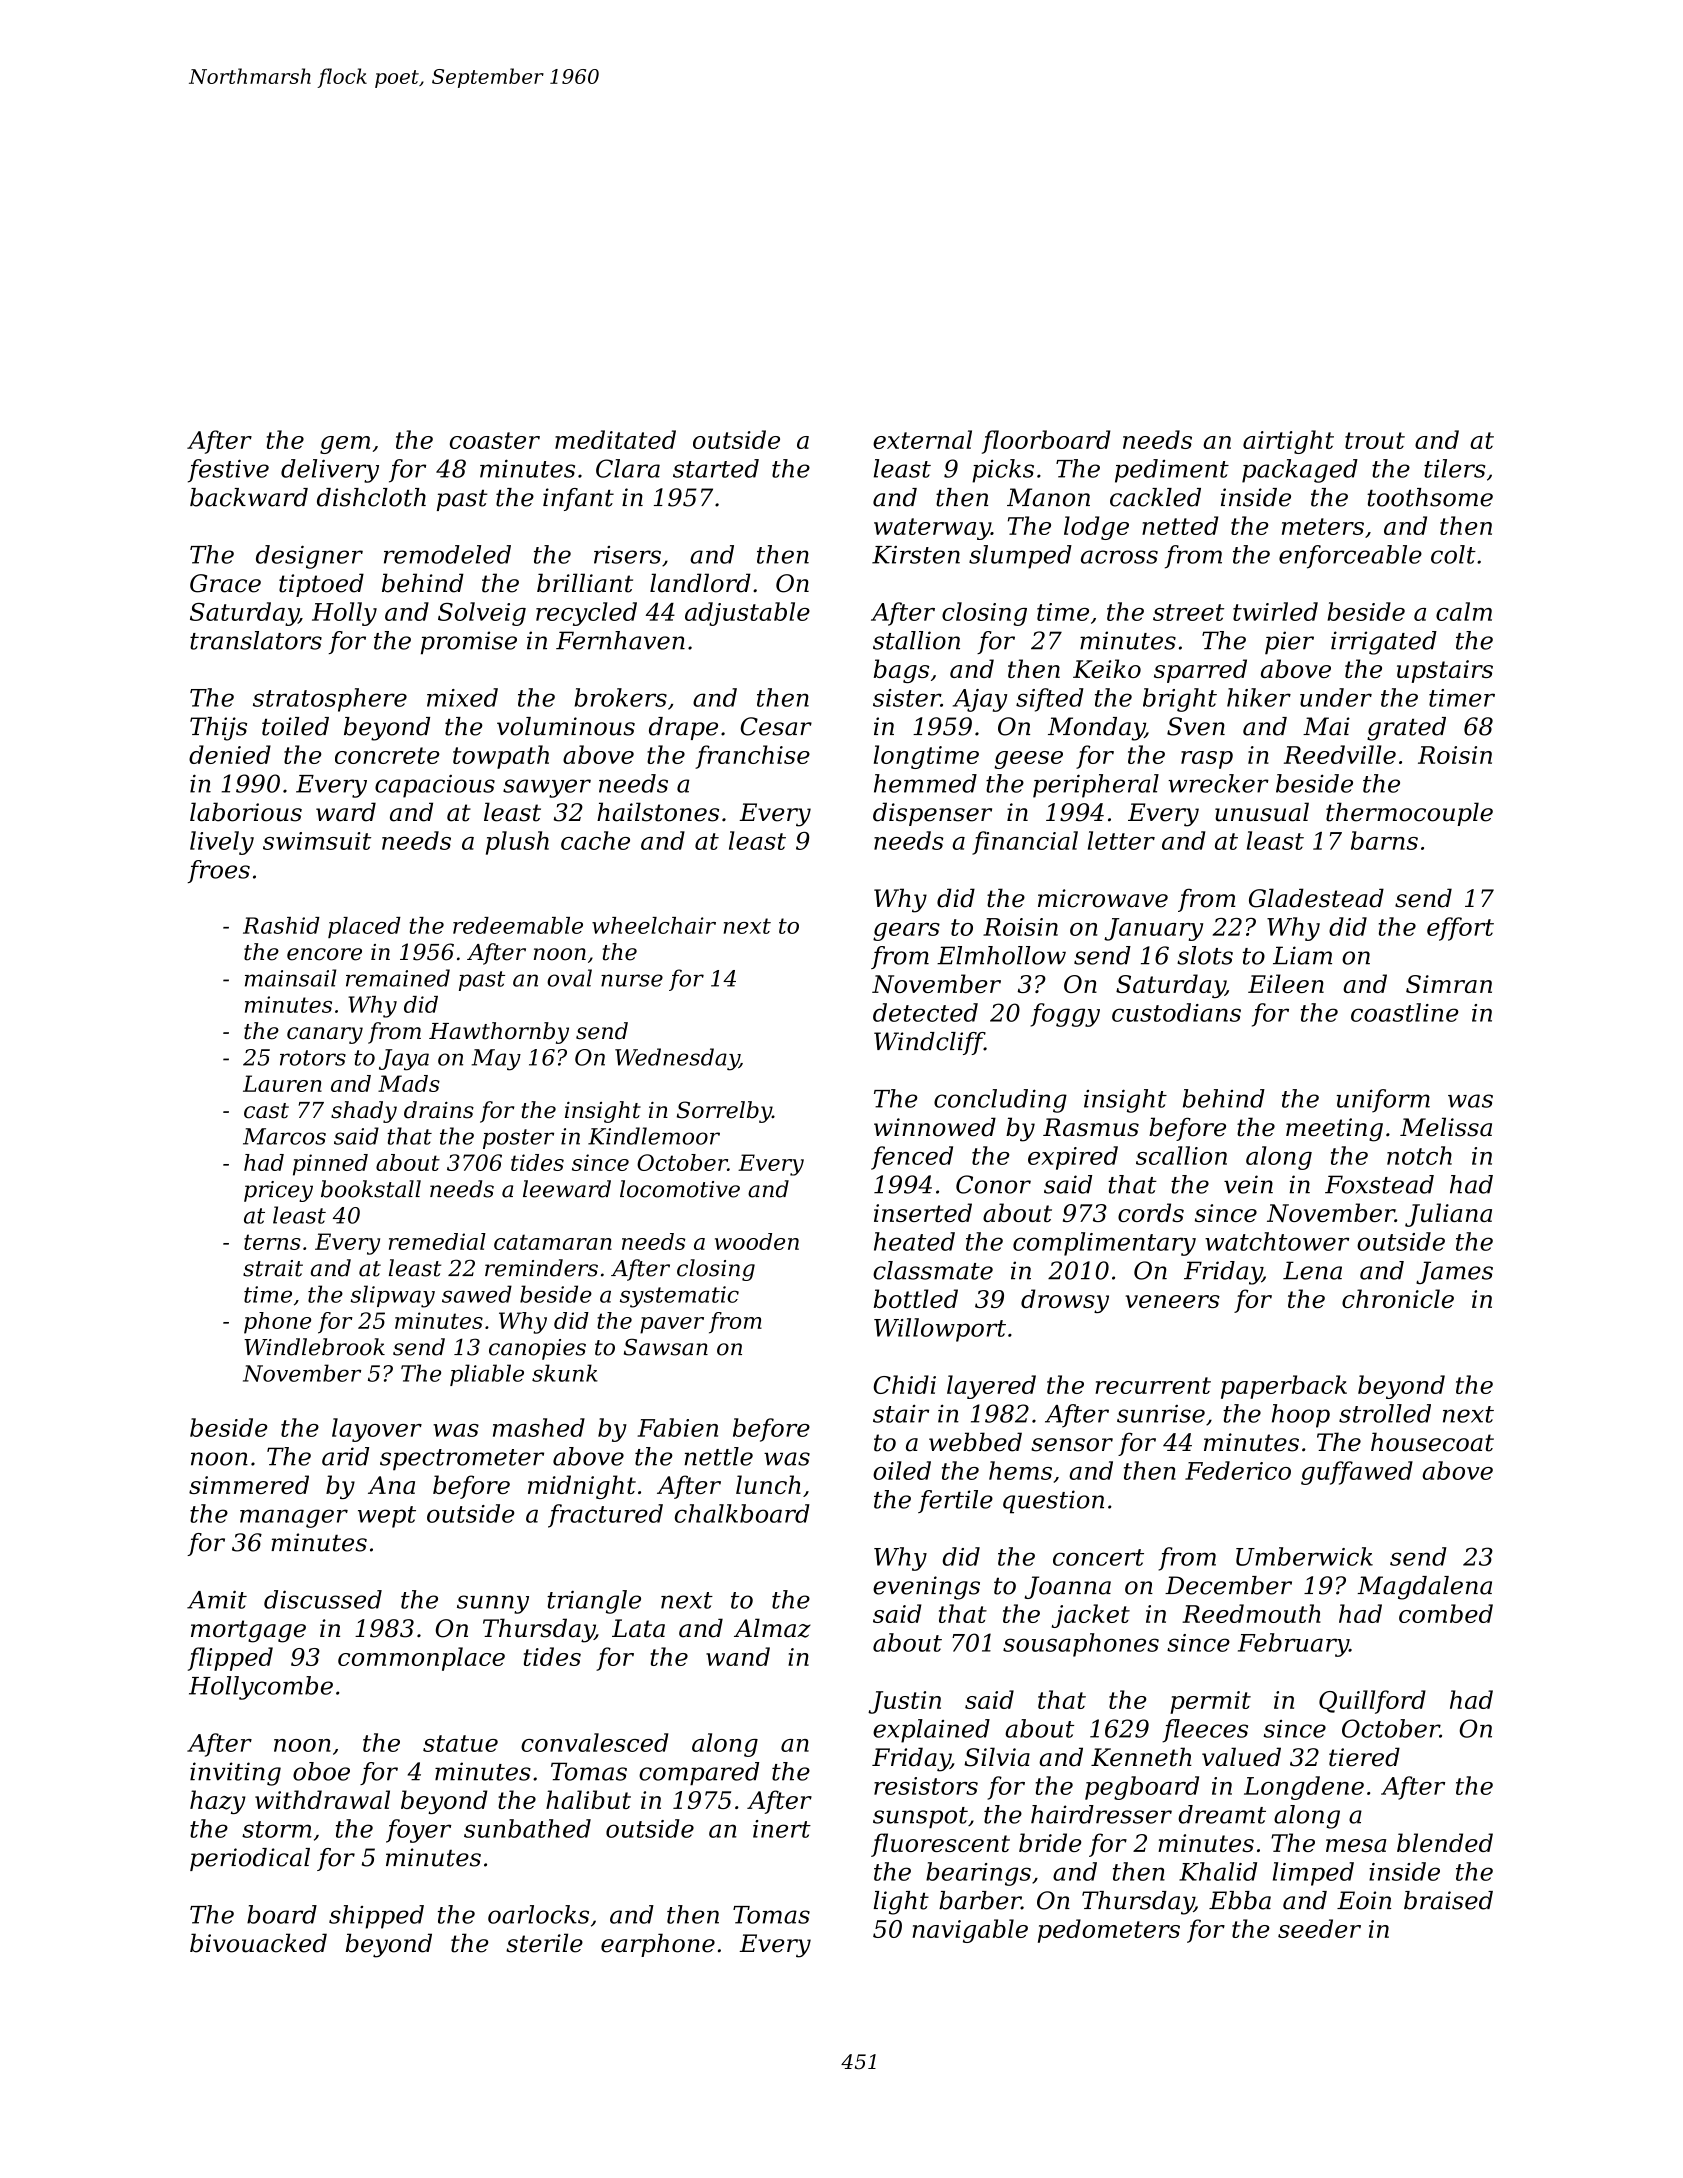 This screenshot has height=2178, width=1683. What do you see at coordinates (1432, 1442) in the screenshot?
I see `housecoat` at bounding box center [1432, 1442].
